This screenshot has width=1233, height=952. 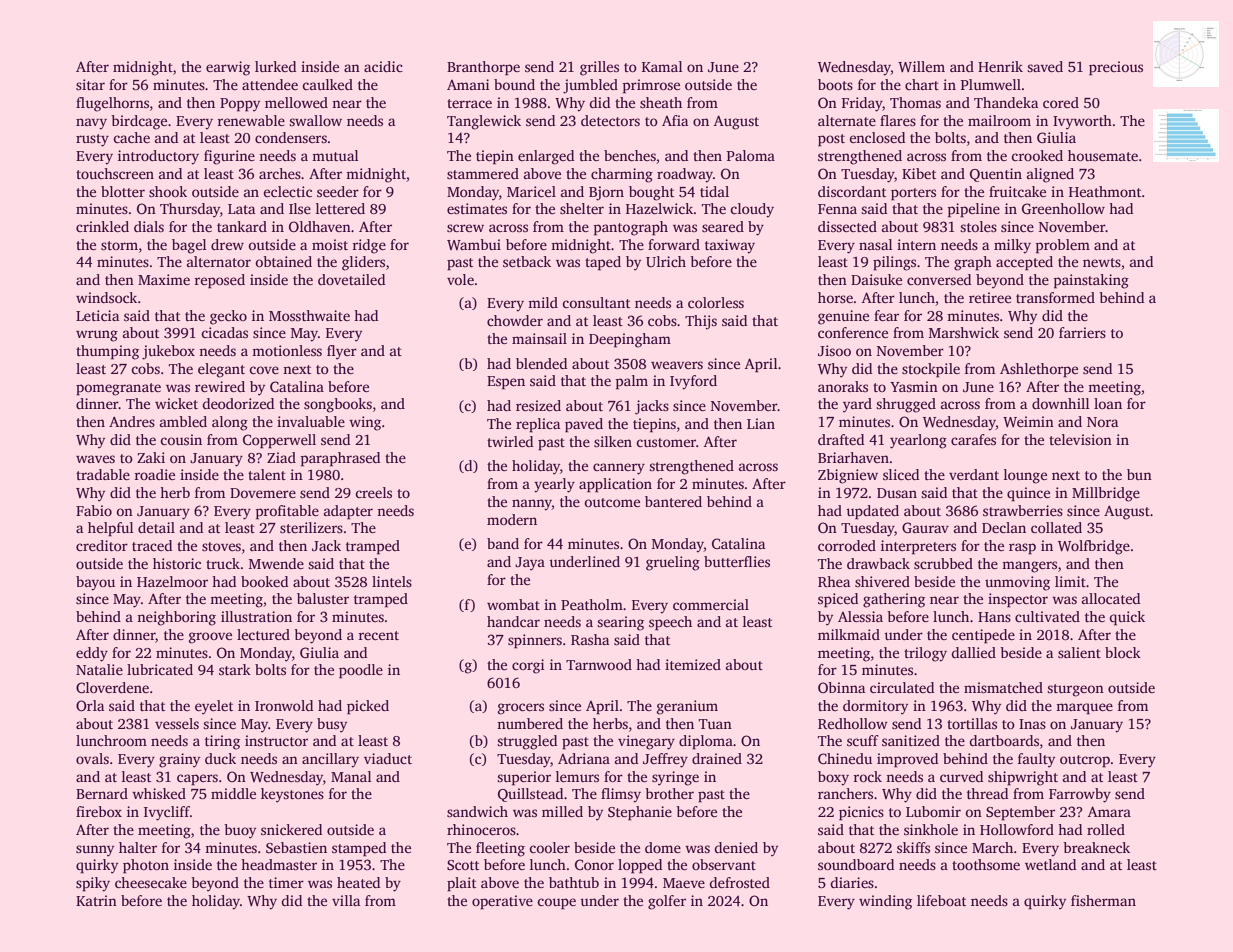 I want to click on dormitory, so click(x=875, y=707).
